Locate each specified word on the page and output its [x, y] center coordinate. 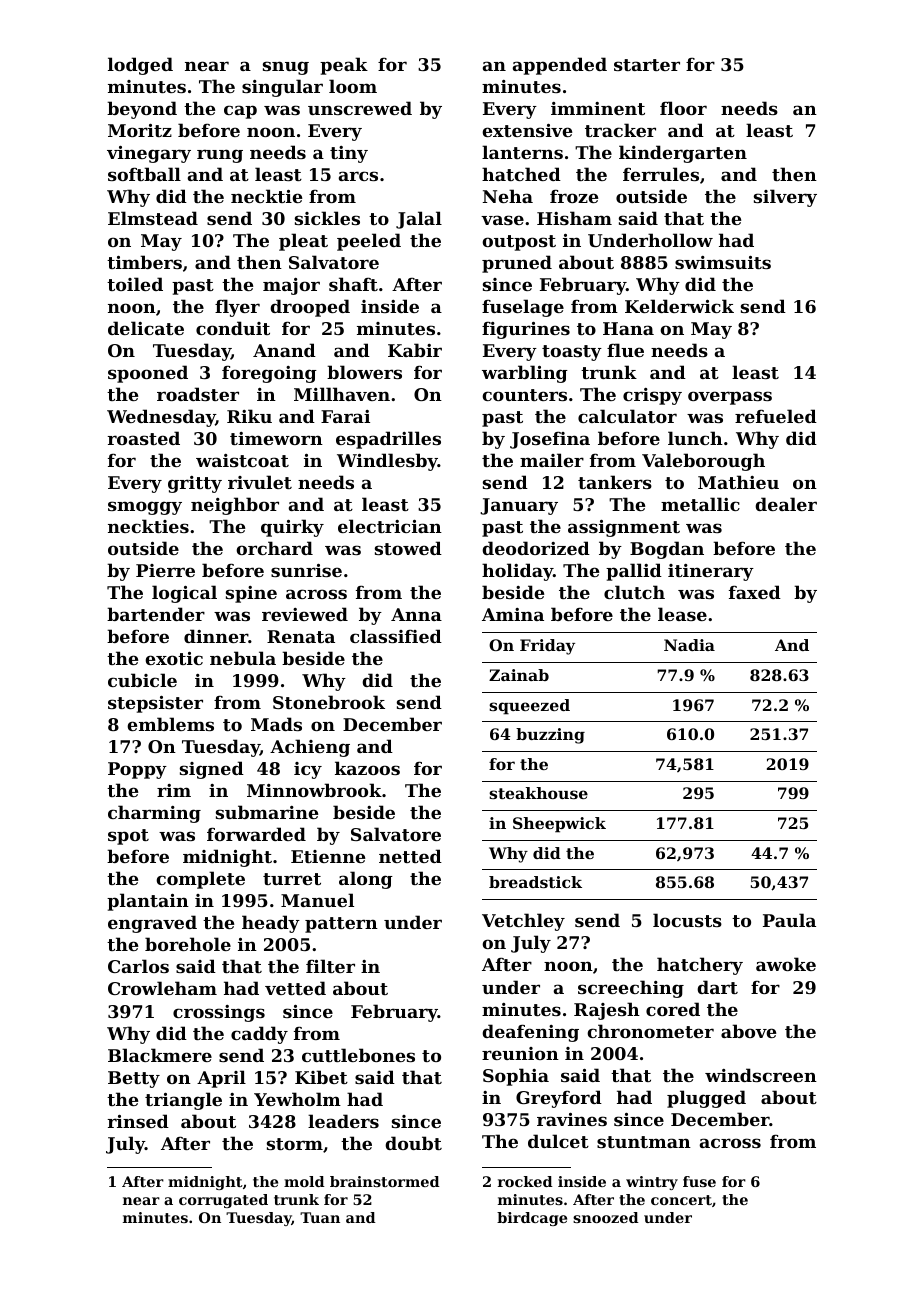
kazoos [367, 768]
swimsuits [723, 262]
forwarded [256, 834]
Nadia [689, 645]
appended [560, 66]
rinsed [138, 1121]
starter [647, 65]
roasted [144, 438]
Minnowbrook [314, 790]
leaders [343, 1121]
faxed [755, 592]
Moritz [140, 130]
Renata [301, 636]
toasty [572, 353]
